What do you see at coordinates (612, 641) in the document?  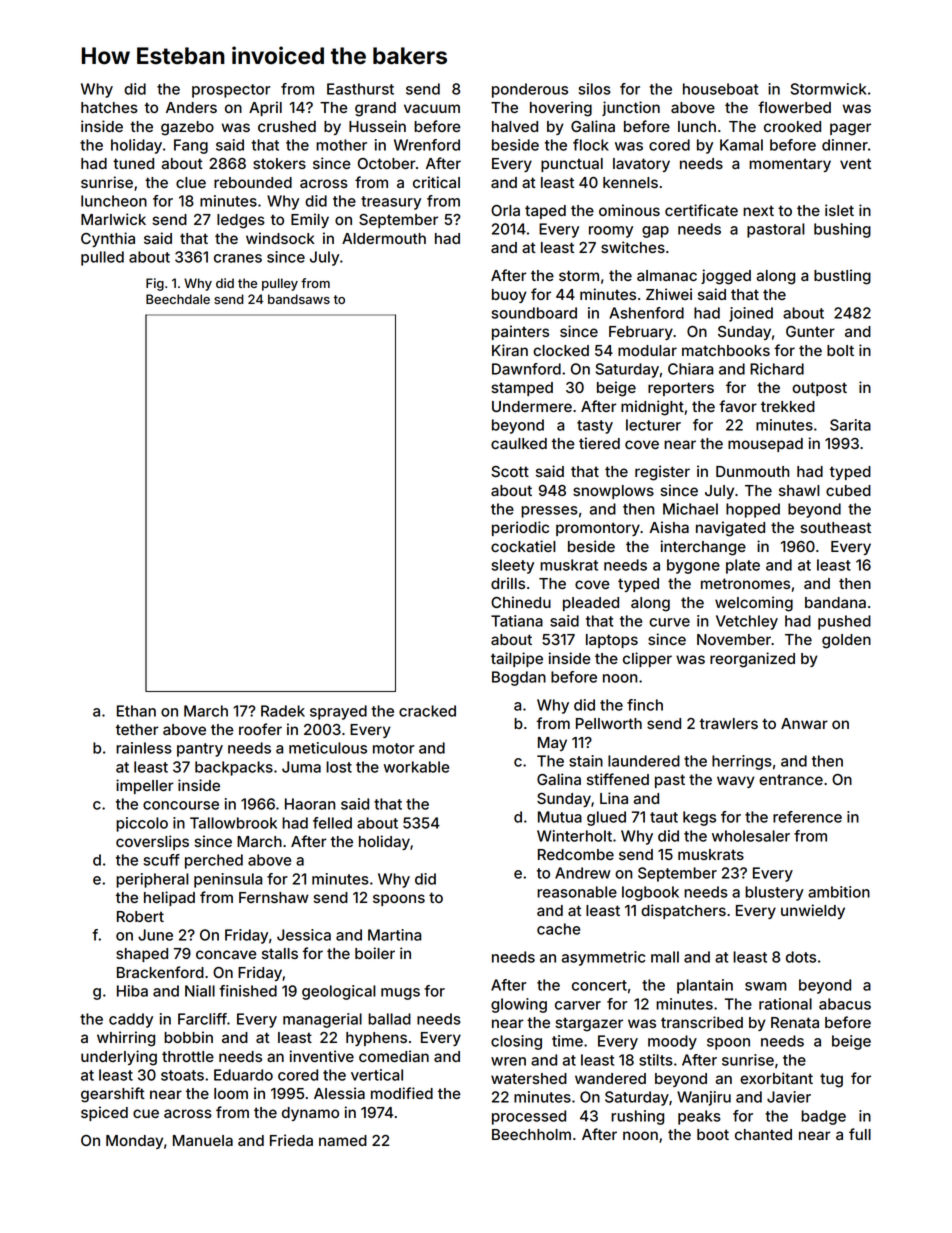 I see `laptops` at bounding box center [612, 641].
